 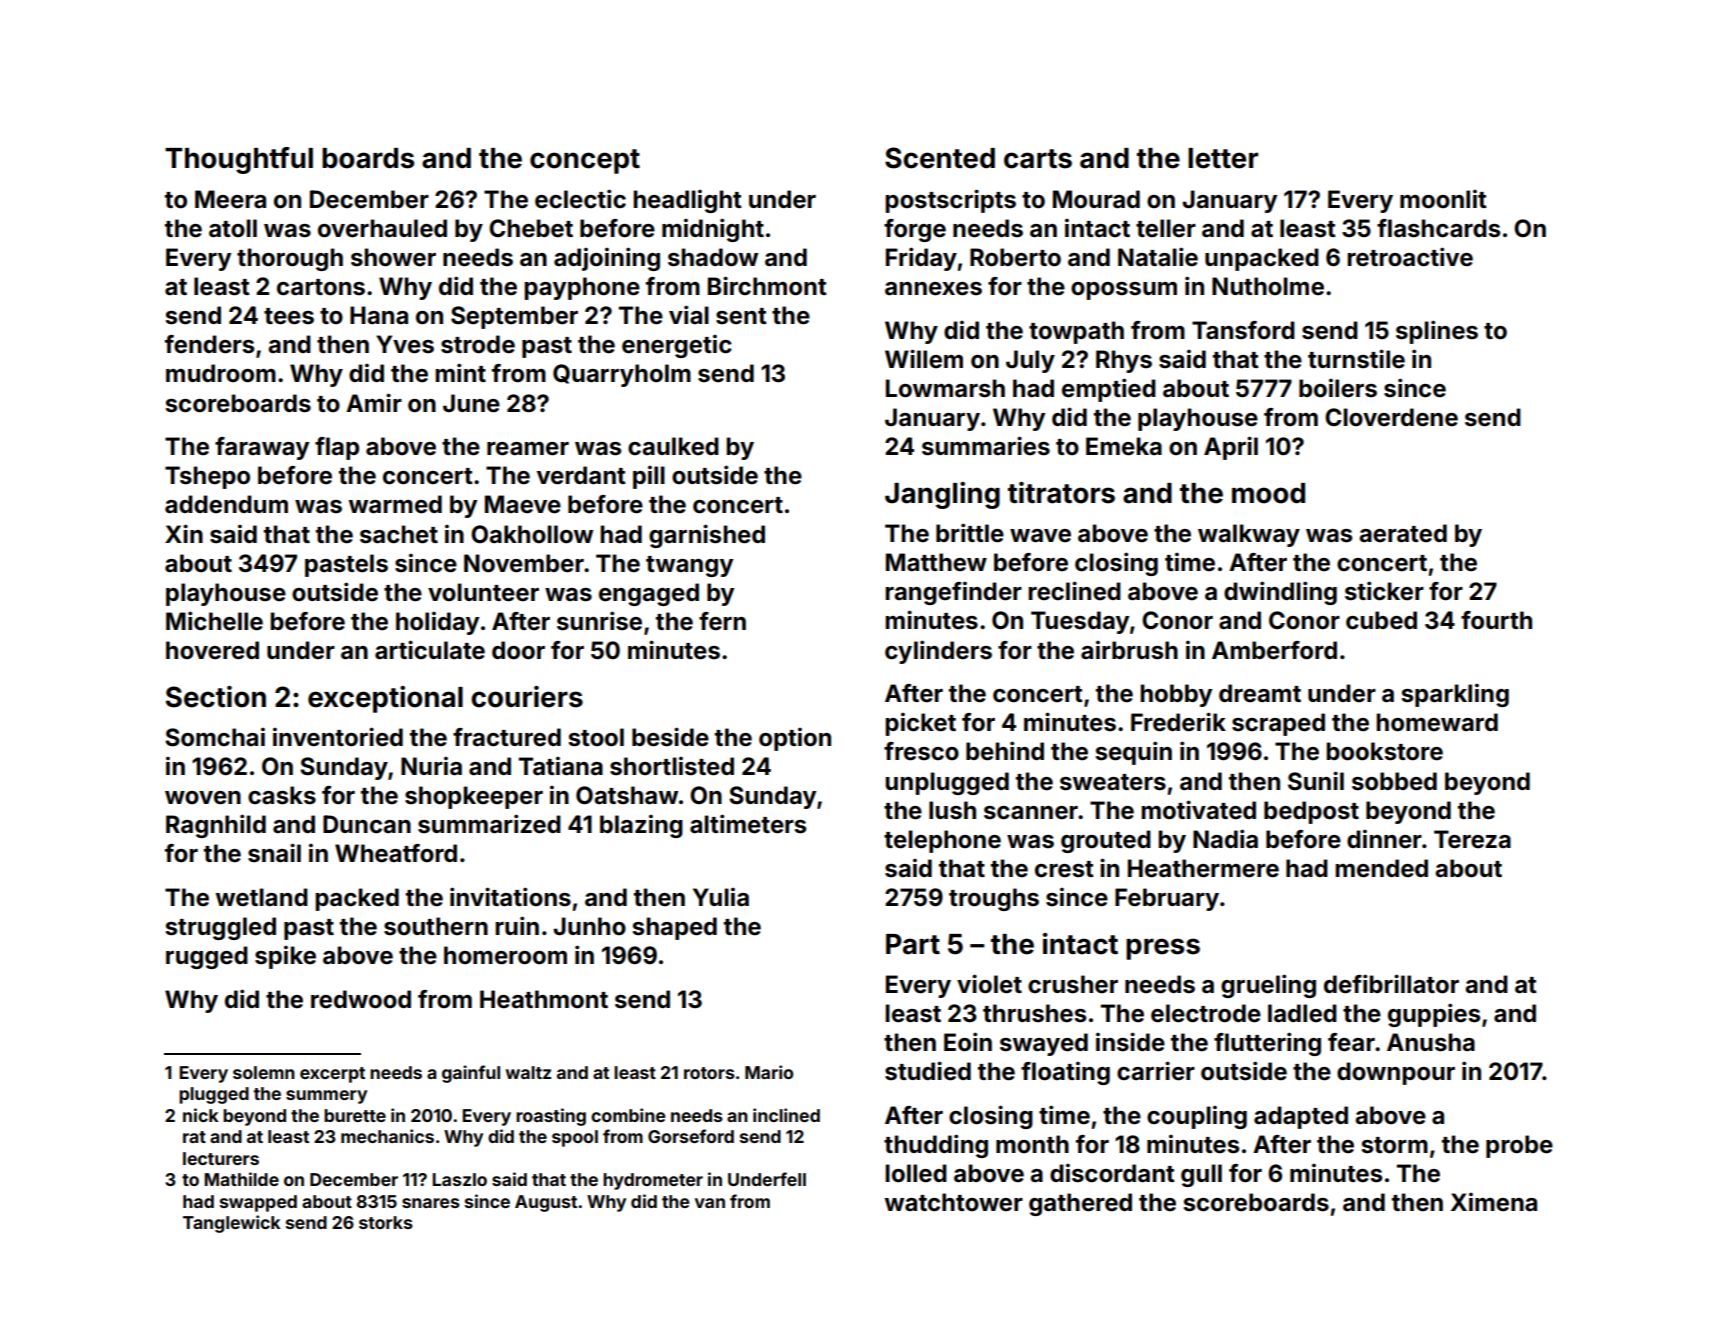 I want to click on carts, so click(x=1038, y=159).
